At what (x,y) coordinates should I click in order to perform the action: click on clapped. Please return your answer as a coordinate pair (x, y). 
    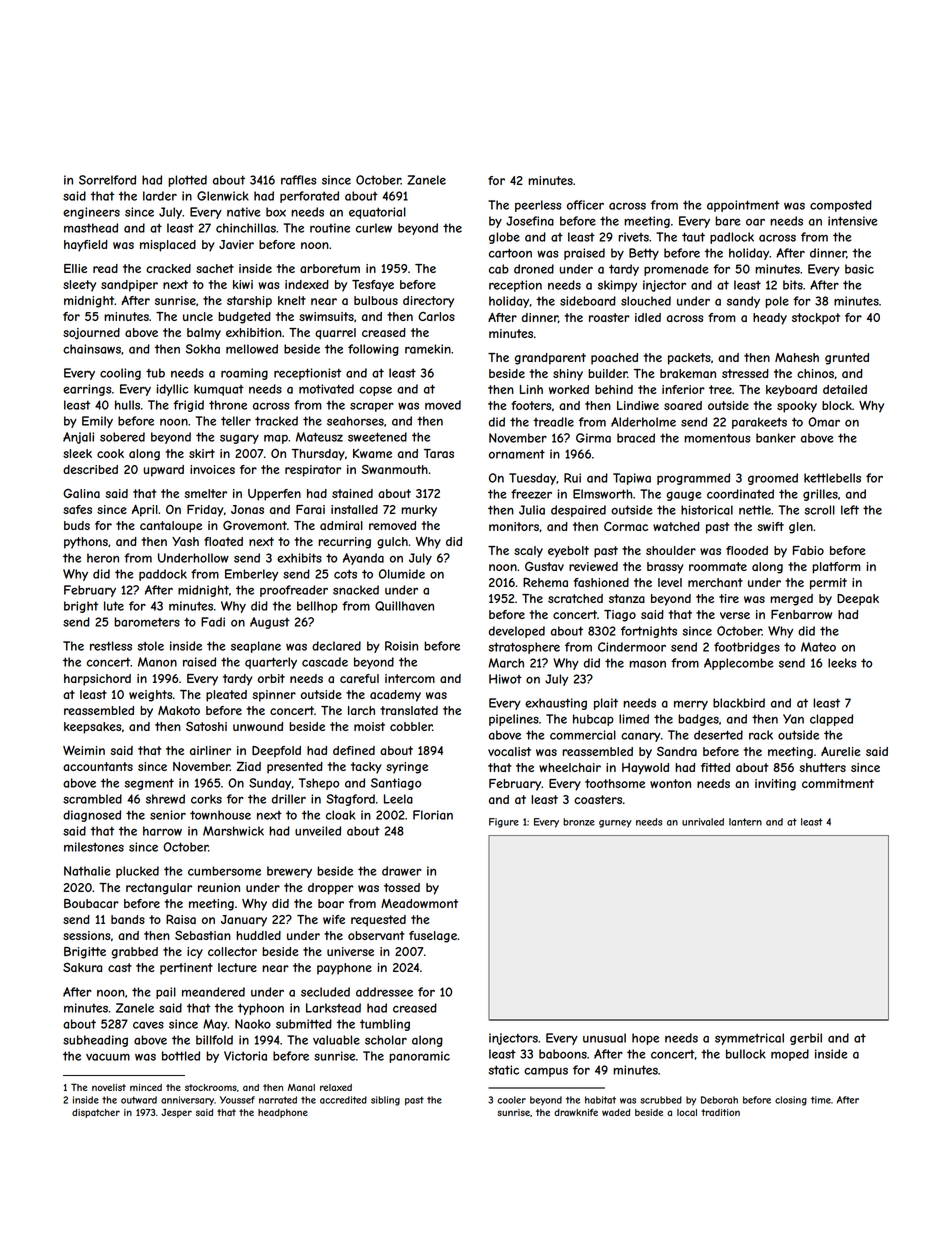
    Looking at the image, I should click on (831, 720).
